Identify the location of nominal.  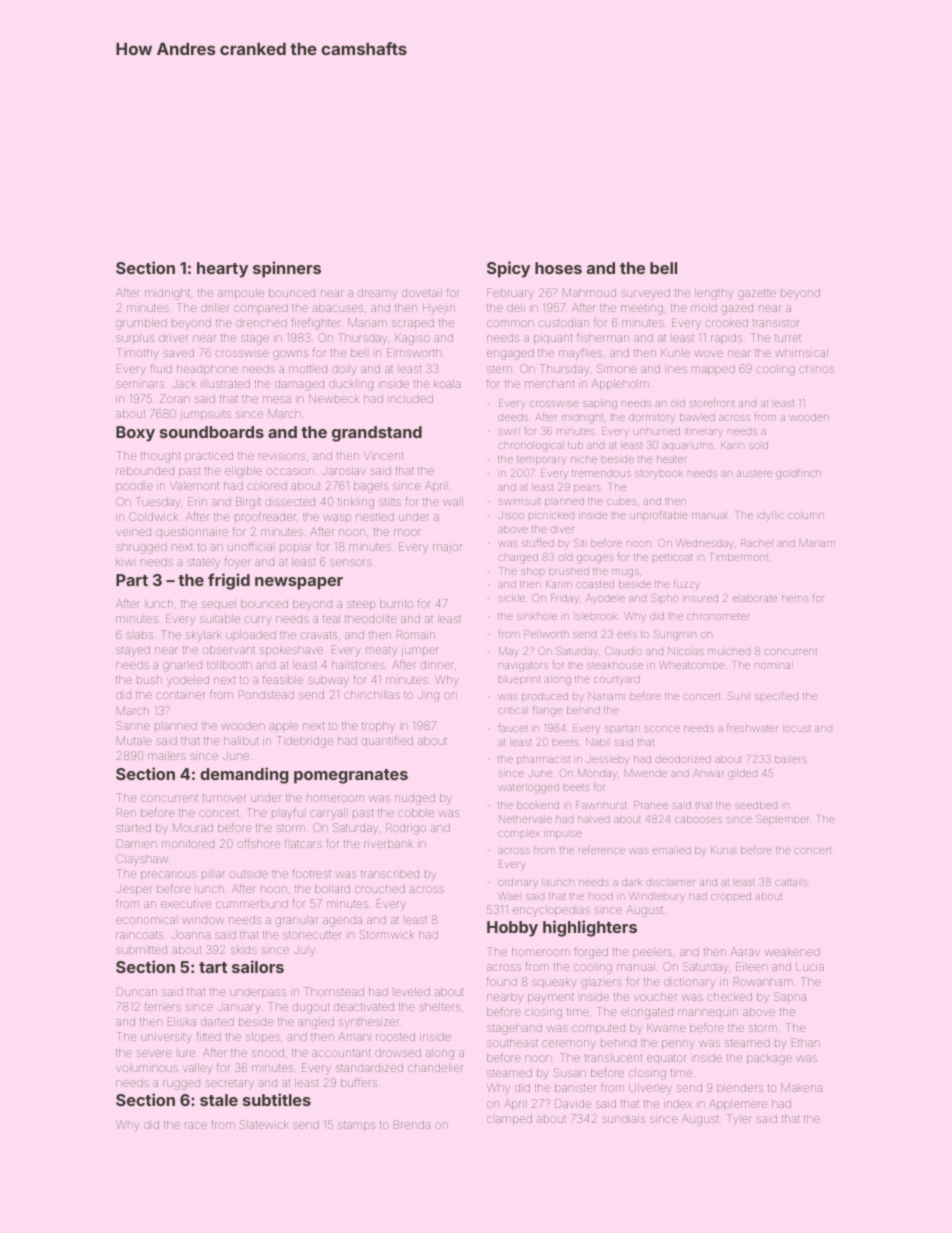
(774, 665).
